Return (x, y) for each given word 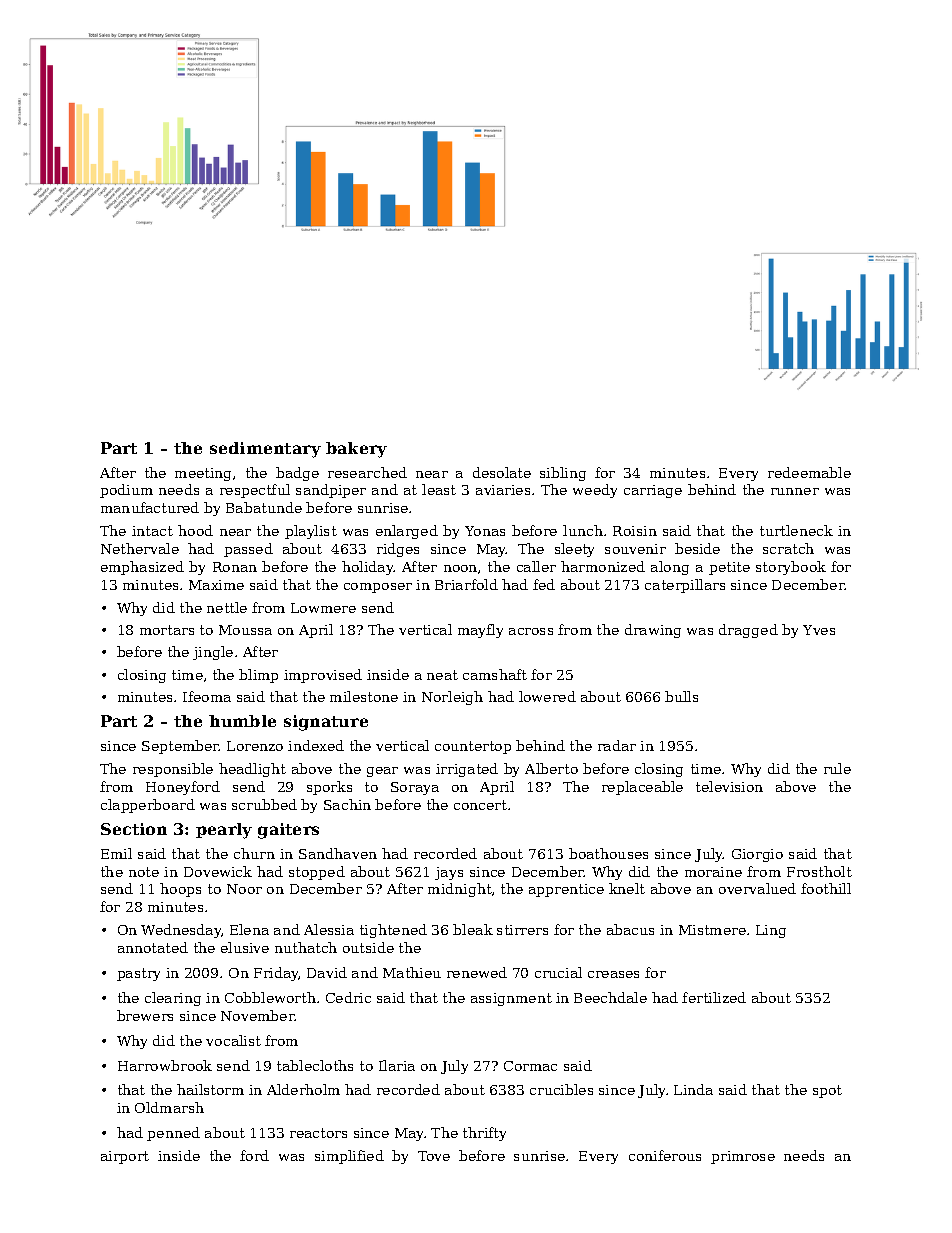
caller (536, 566)
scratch (788, 548)
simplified (349, 1157)
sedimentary (265, 450)
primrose (743, 1157)
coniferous (665, 1155)
